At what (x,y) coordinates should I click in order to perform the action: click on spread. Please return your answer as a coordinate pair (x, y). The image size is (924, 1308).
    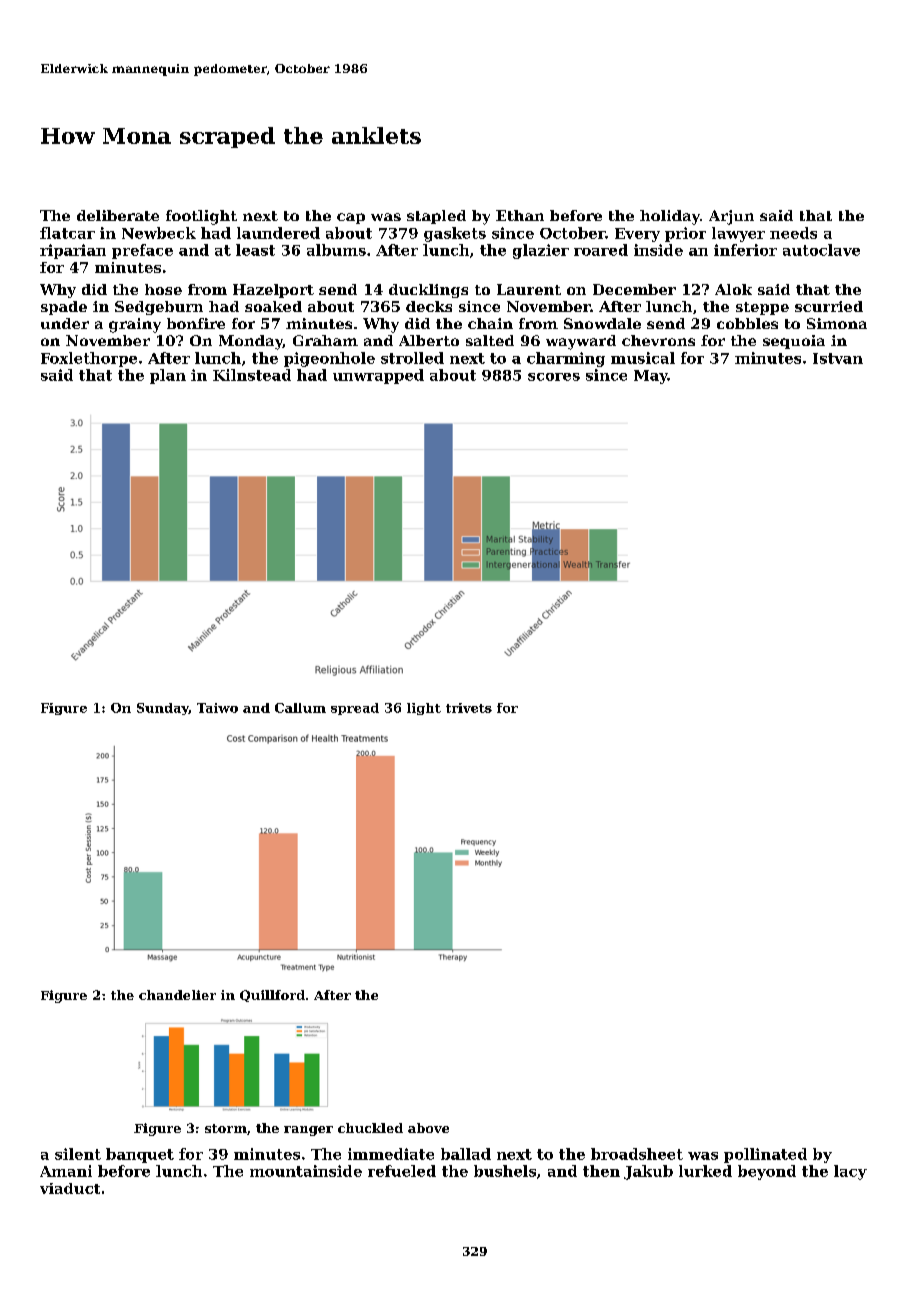
    Looking at the image, I should click on (355, 709).
